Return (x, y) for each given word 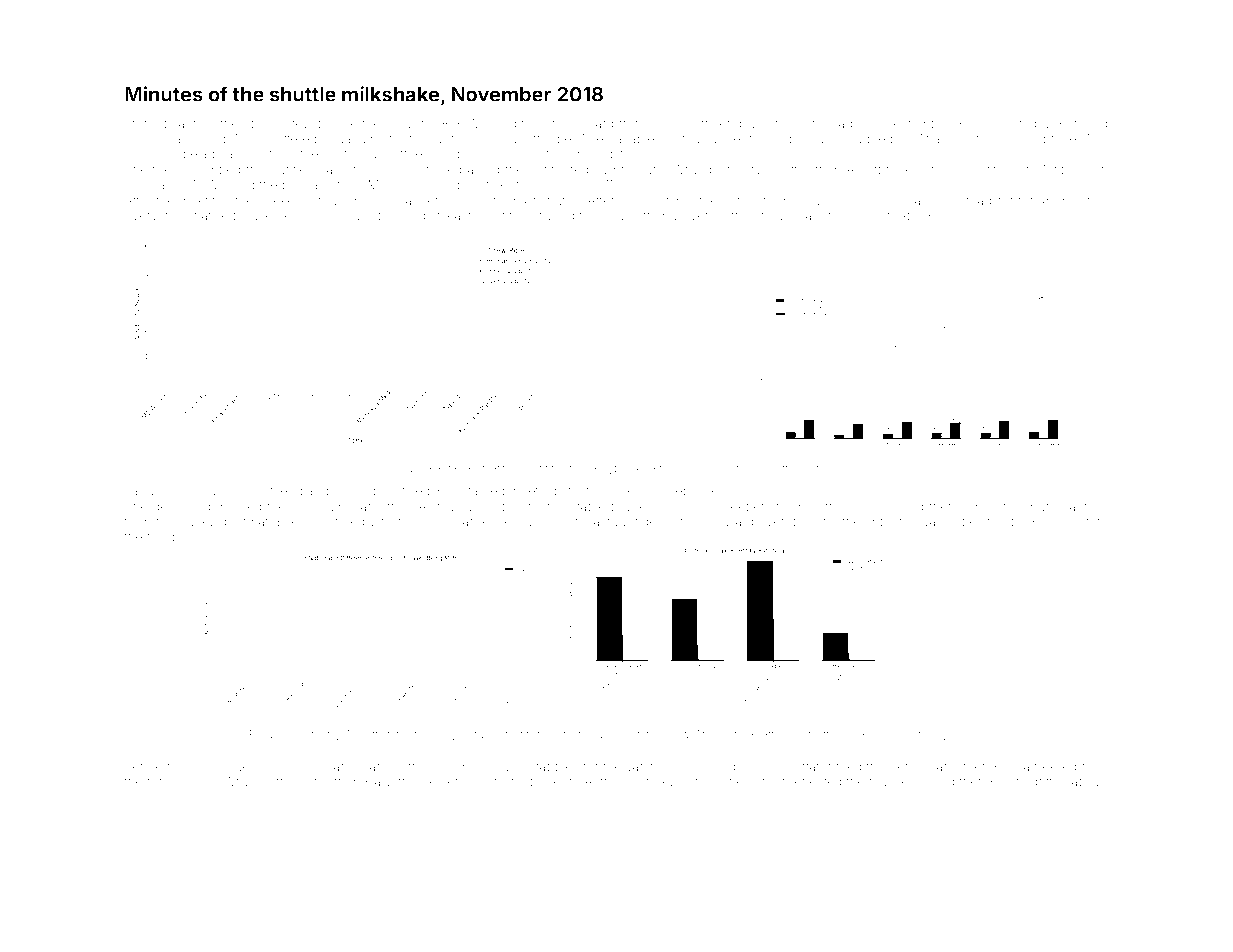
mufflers (786, 468)
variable (631, 139)
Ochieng (277, 492)
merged (239, 507)
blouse (253, 215)
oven (773, 522)
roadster (990, 200)
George (307, 767)
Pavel (859, 215)
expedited (976, 522)
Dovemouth (708, 215)
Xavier (1047, 521)
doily (399, 124)
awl (526, 521)
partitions (995, 170)
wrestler (393, 521)
